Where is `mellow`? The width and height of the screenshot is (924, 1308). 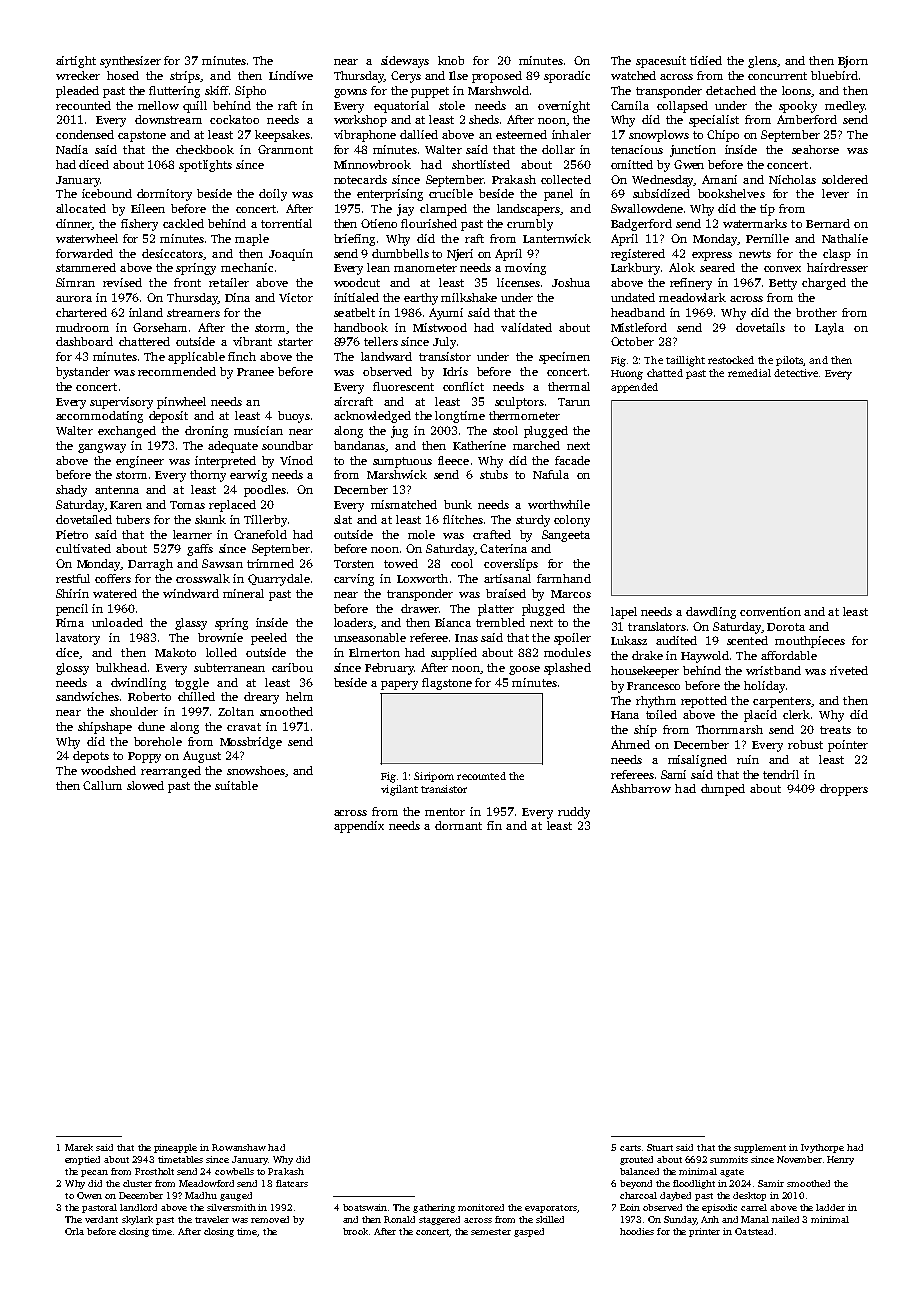 mellow is located at coordinates (158, 105).
